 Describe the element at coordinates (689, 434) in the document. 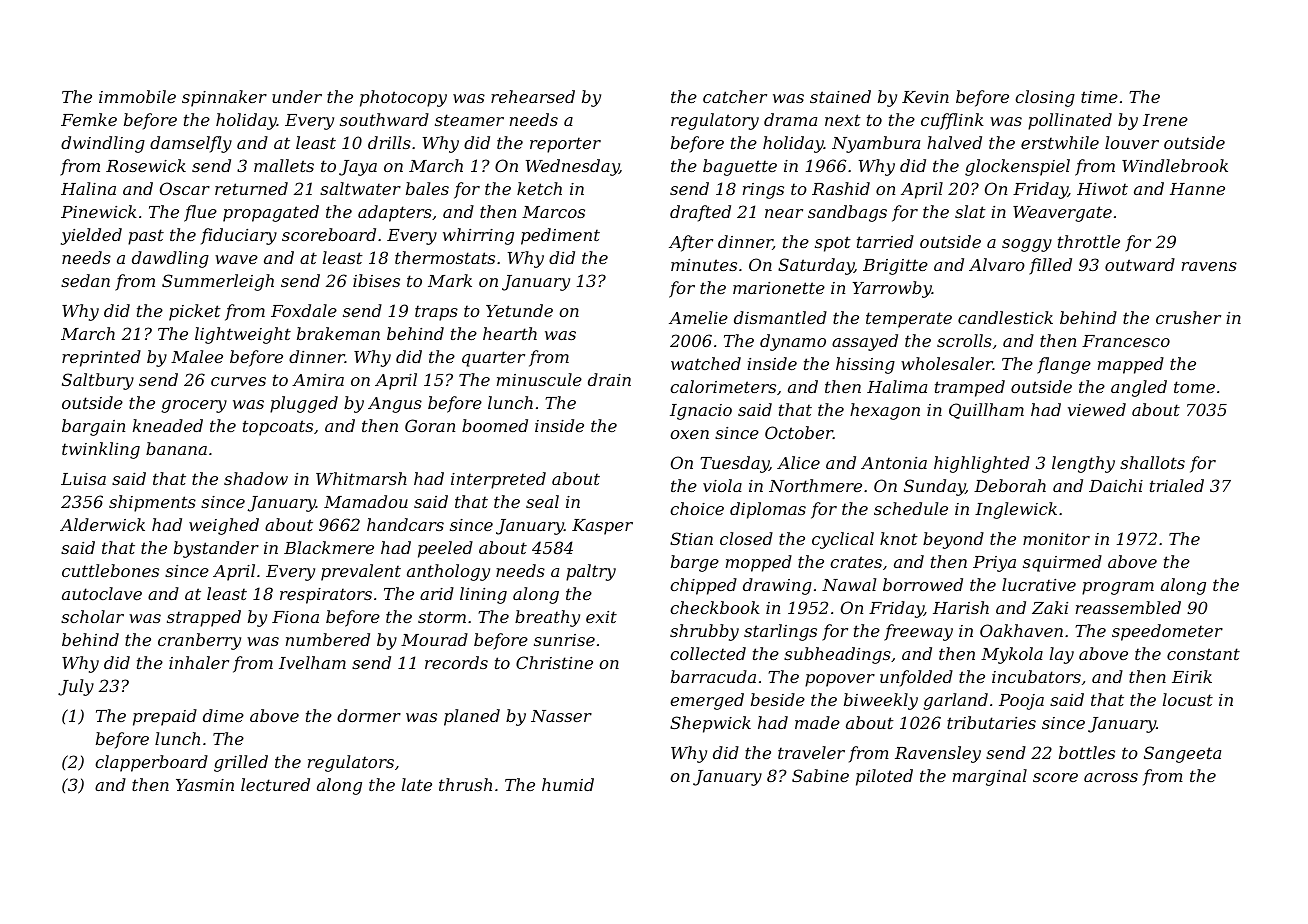

I see `oxen` at that location.
